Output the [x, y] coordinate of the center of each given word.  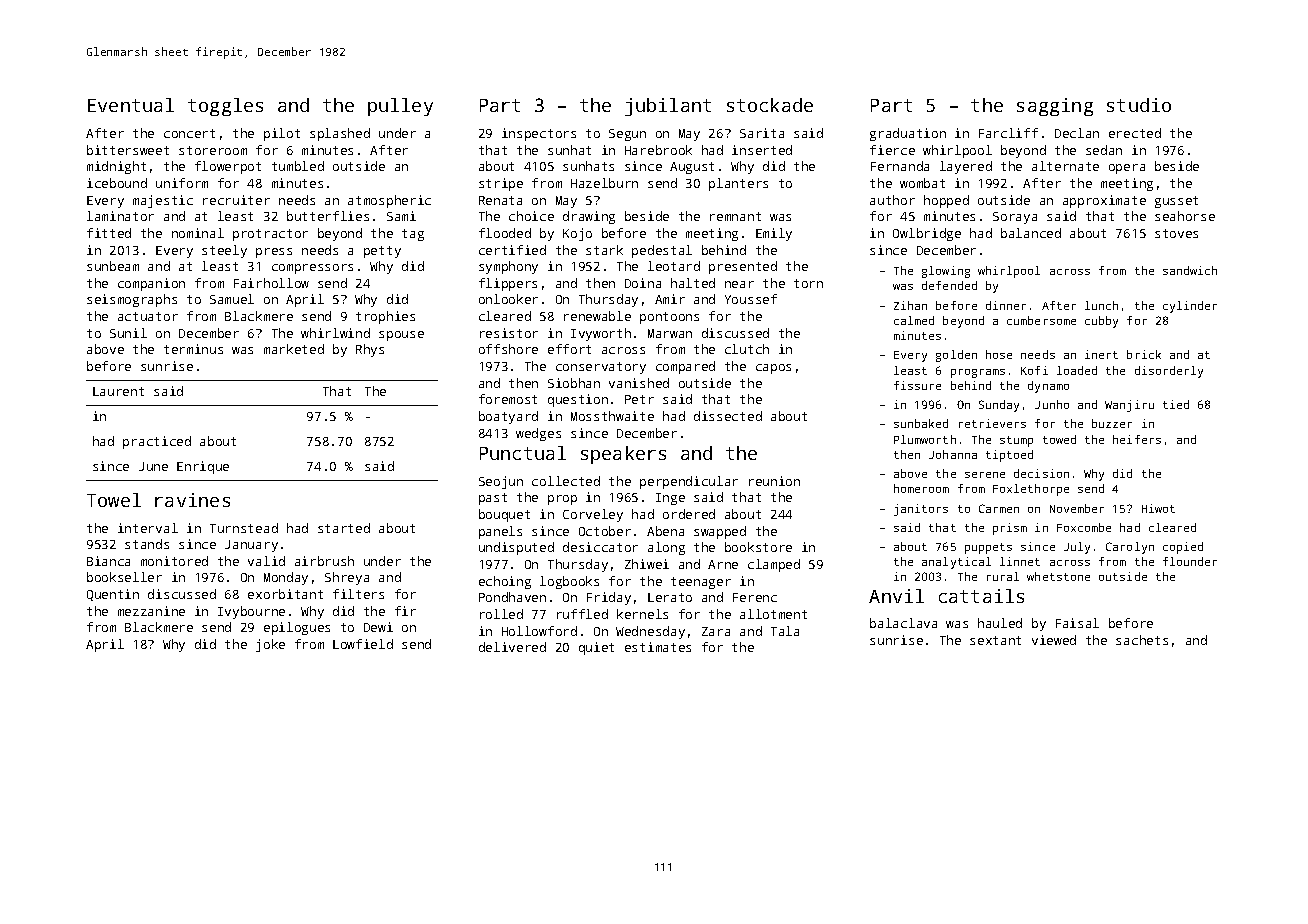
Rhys [370, 350]
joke [270, 645]
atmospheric [389, 201]
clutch [747, 349]
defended [949, 285]
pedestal [662, 251]
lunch [1101, 305]
